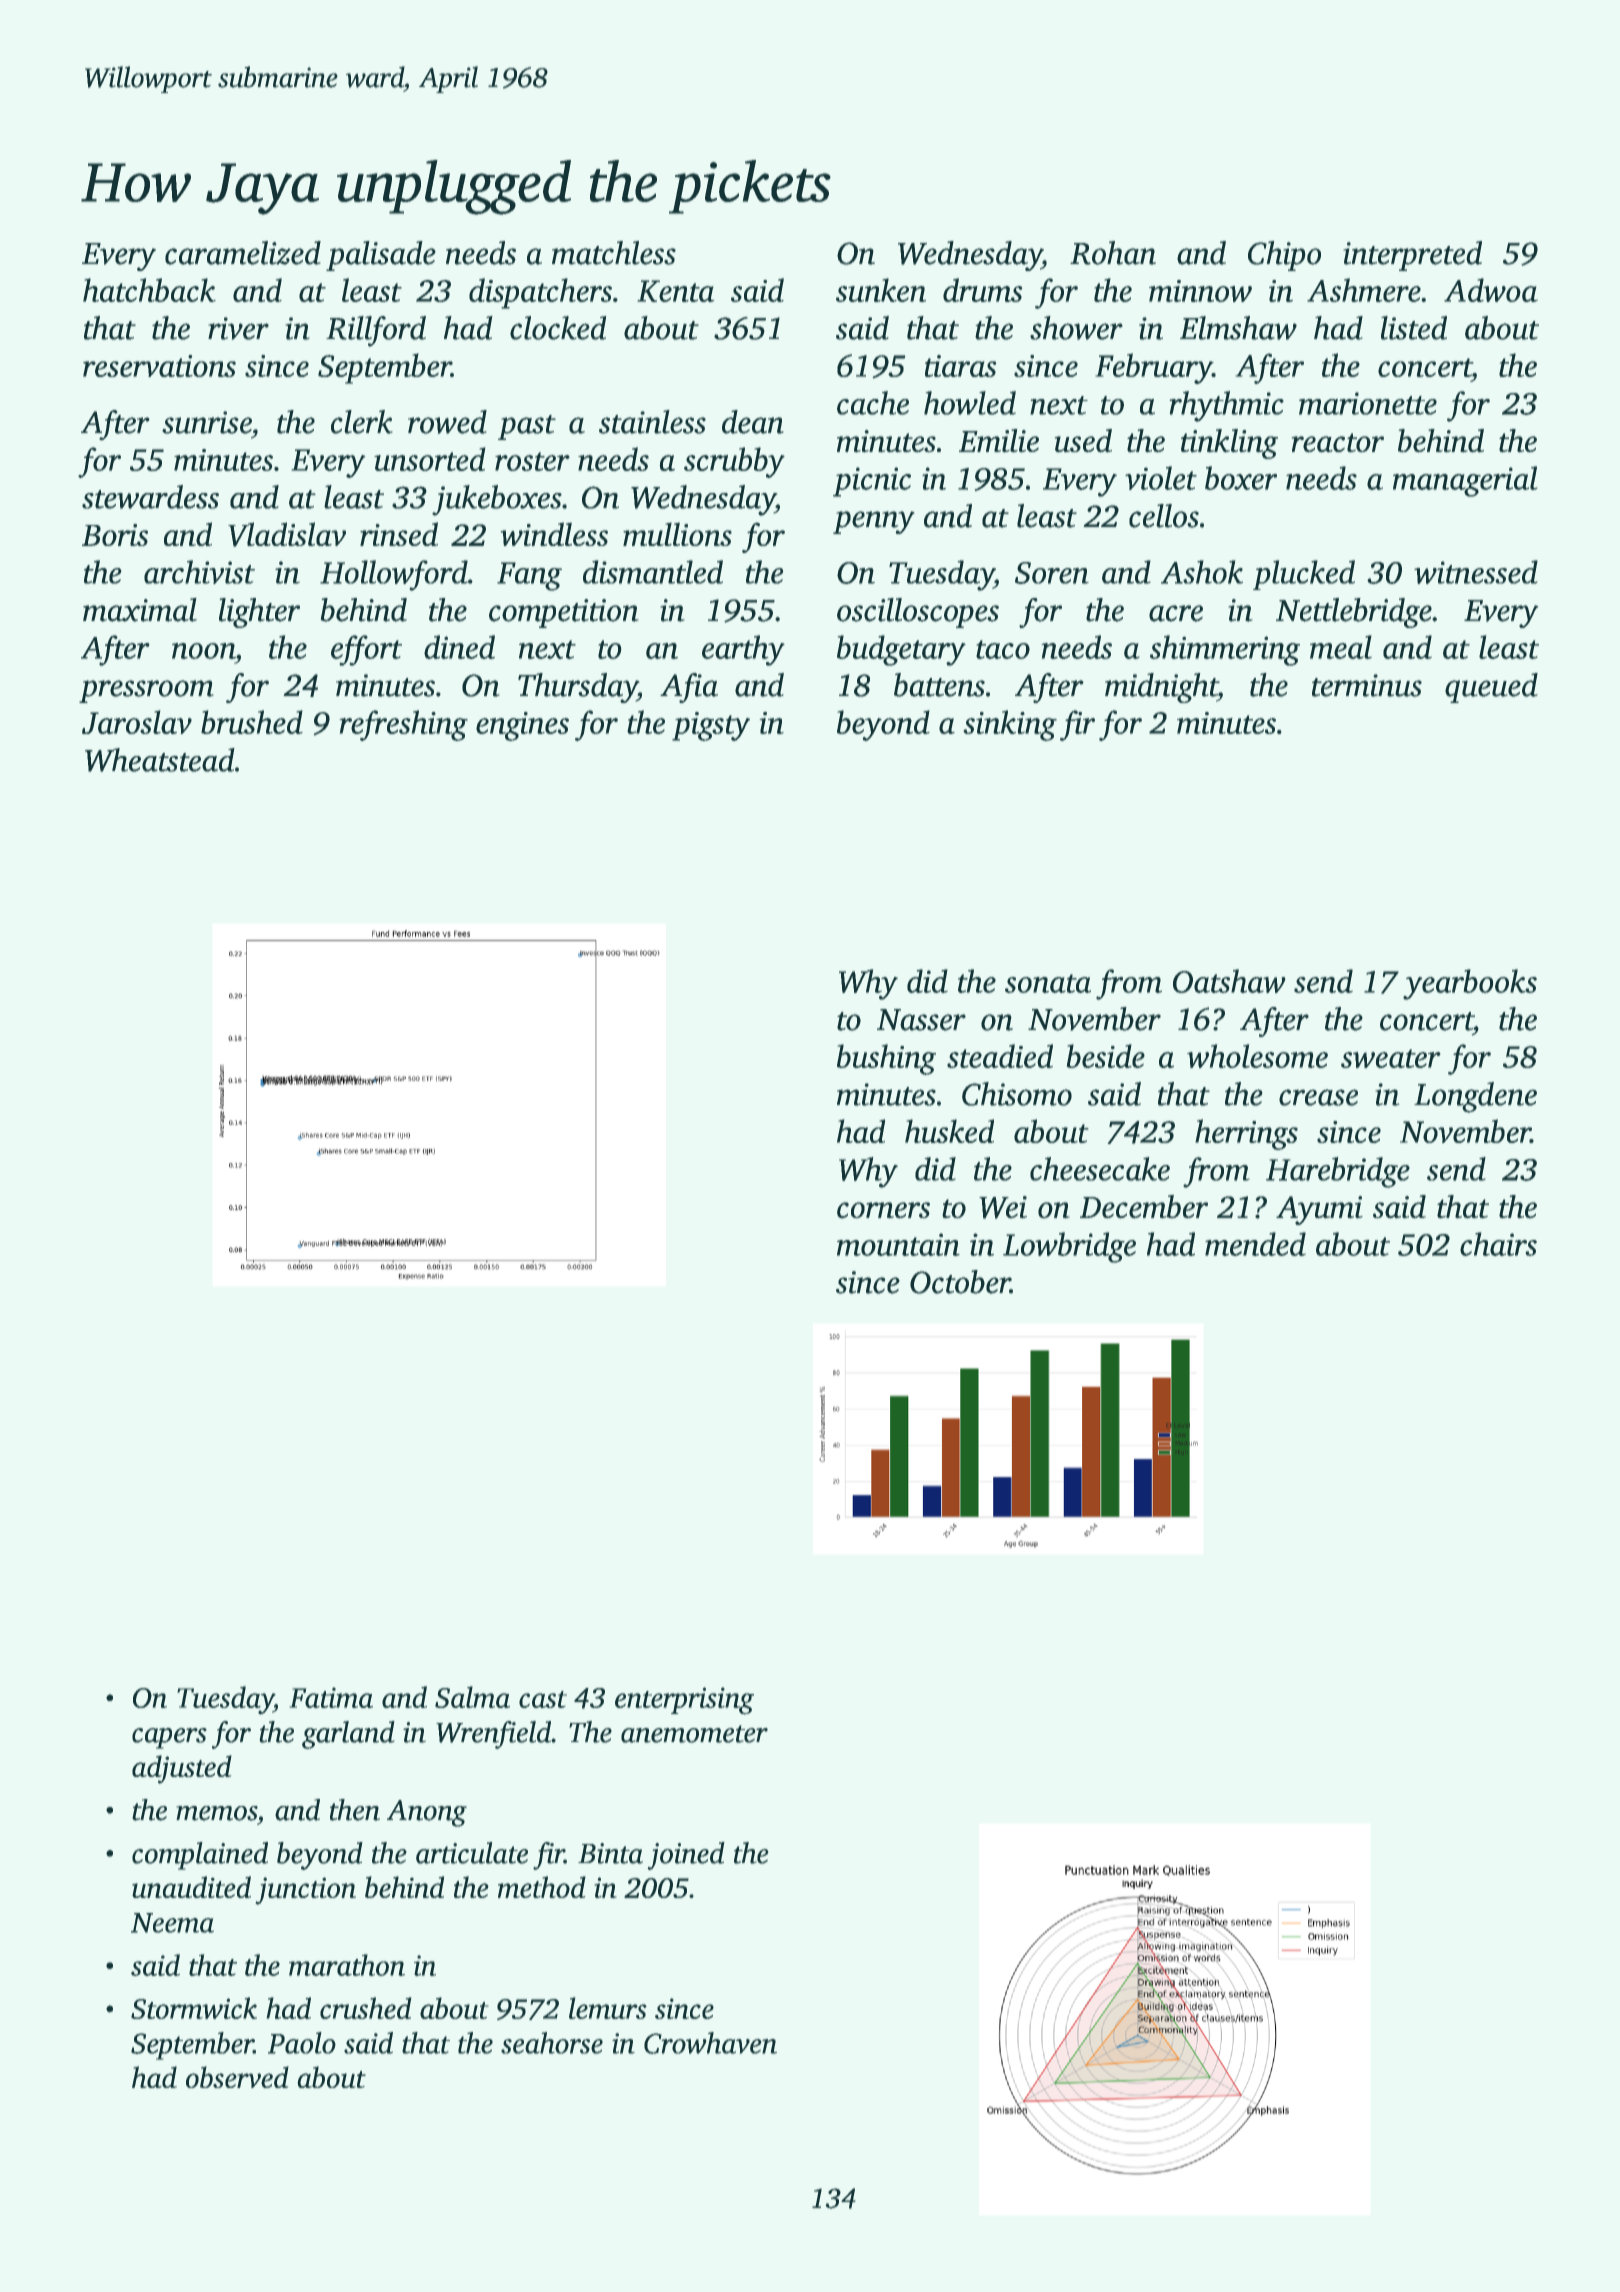 This document has height=2292, width=1620. What do you see at coordinates (194, 2008) in the document?
I see `Stormwick` at bounding box center [194, 2008].
